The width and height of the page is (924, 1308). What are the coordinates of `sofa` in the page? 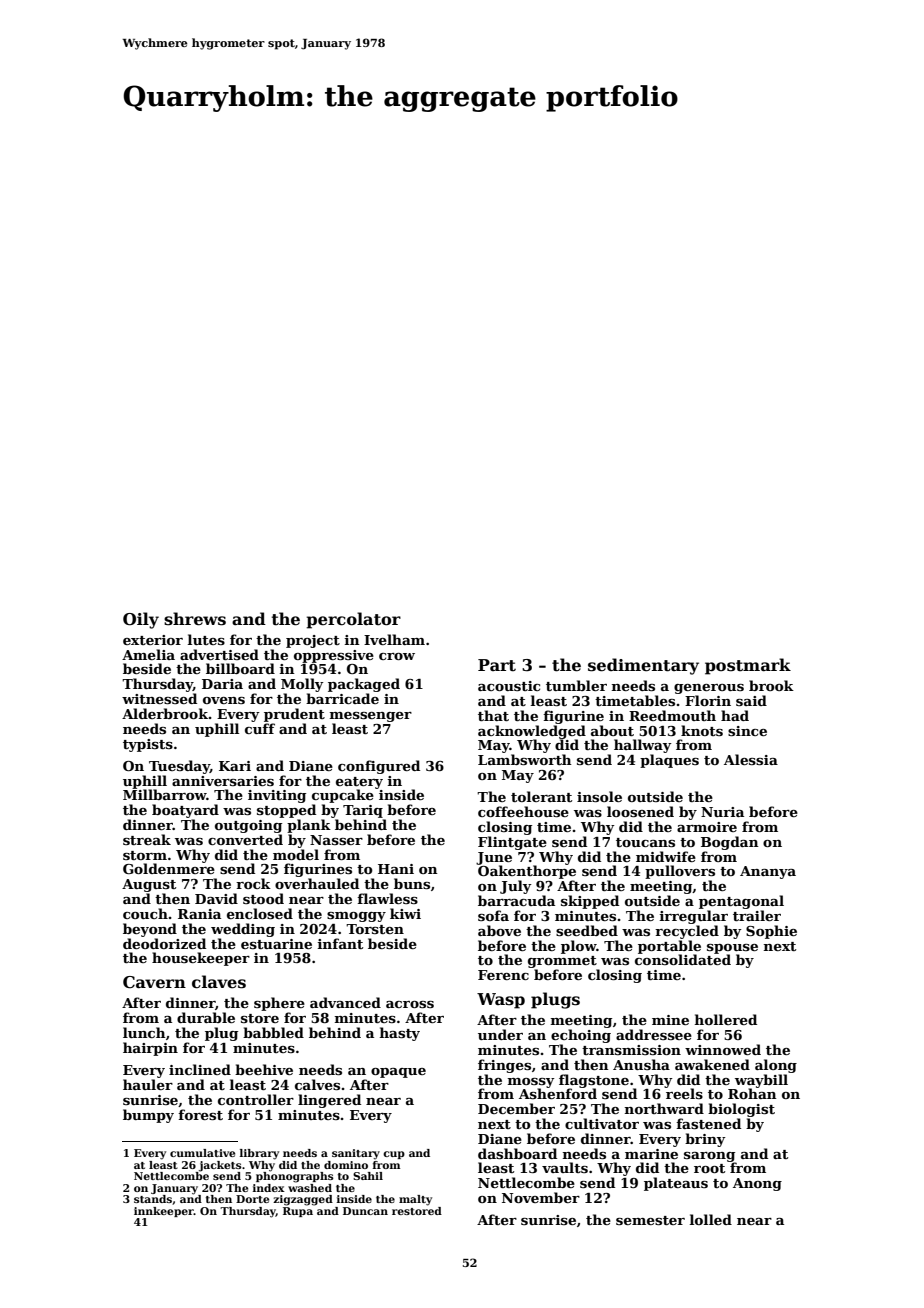 It's located at (493, 915).
